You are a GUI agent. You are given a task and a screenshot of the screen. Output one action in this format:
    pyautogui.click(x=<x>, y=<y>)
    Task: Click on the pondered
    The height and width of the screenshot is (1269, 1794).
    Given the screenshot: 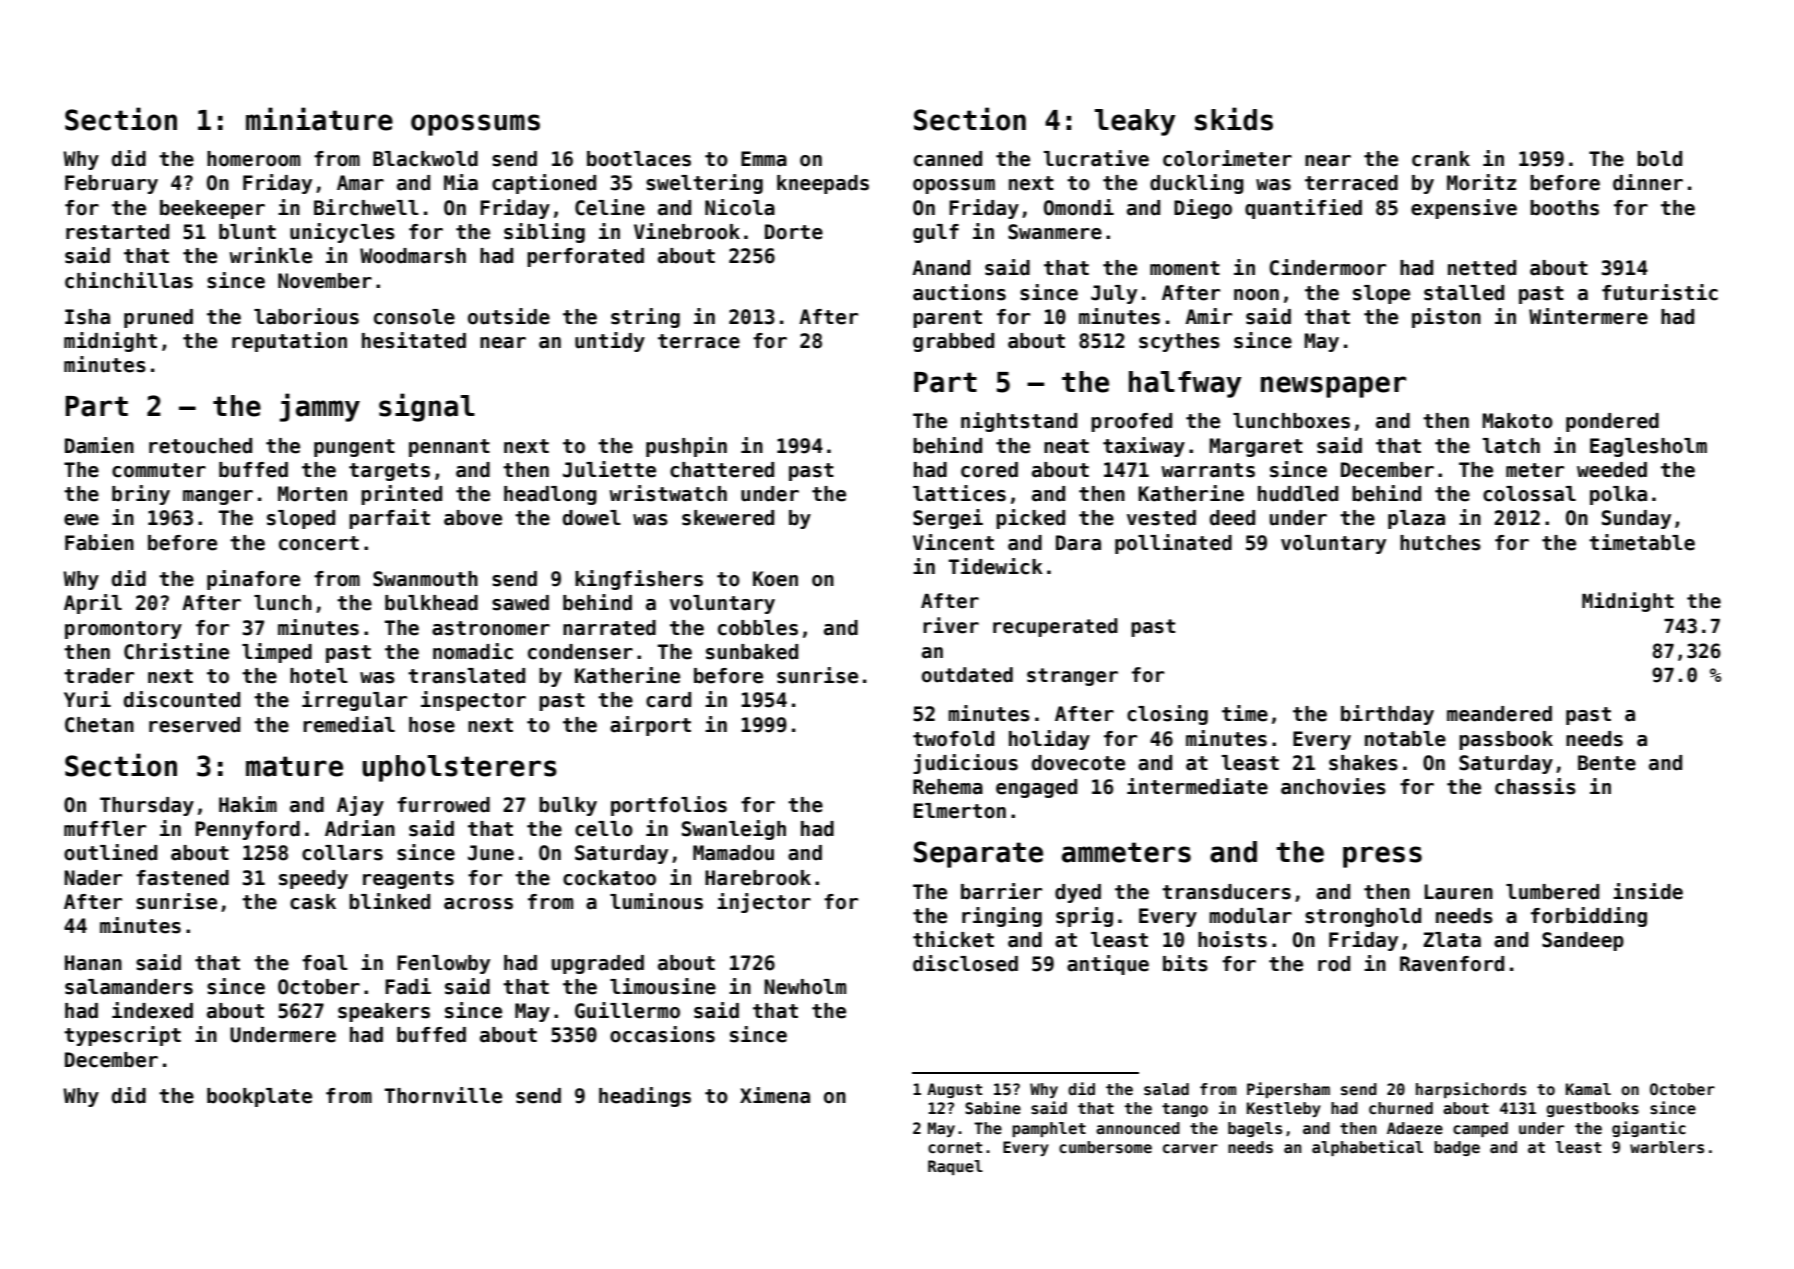 What is the action you would take?
    pyautogui.click(x=1612, y=422)
